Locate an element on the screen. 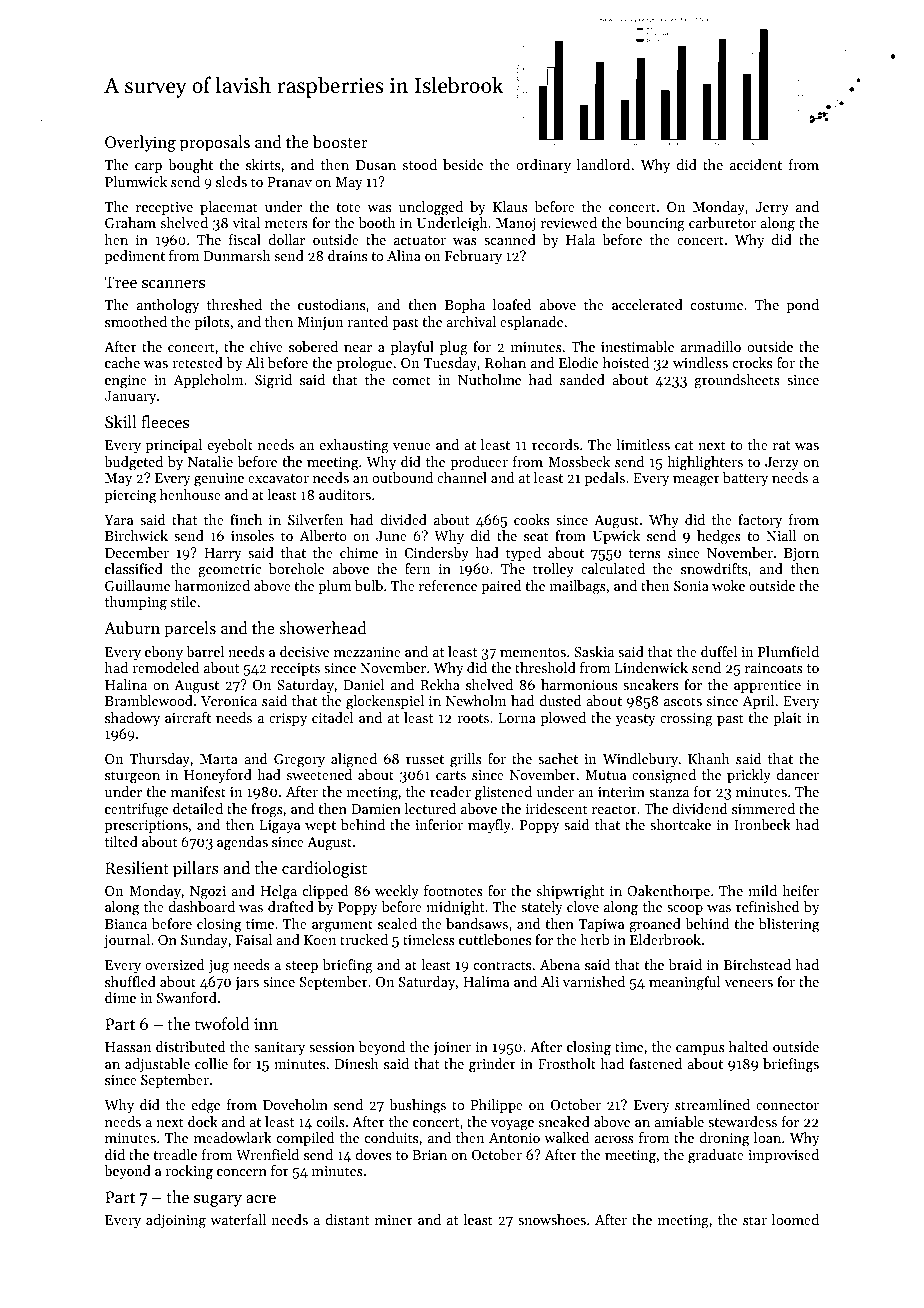 The image size is (924, 1308). Bjorn is located at coordinates (801, 554).
